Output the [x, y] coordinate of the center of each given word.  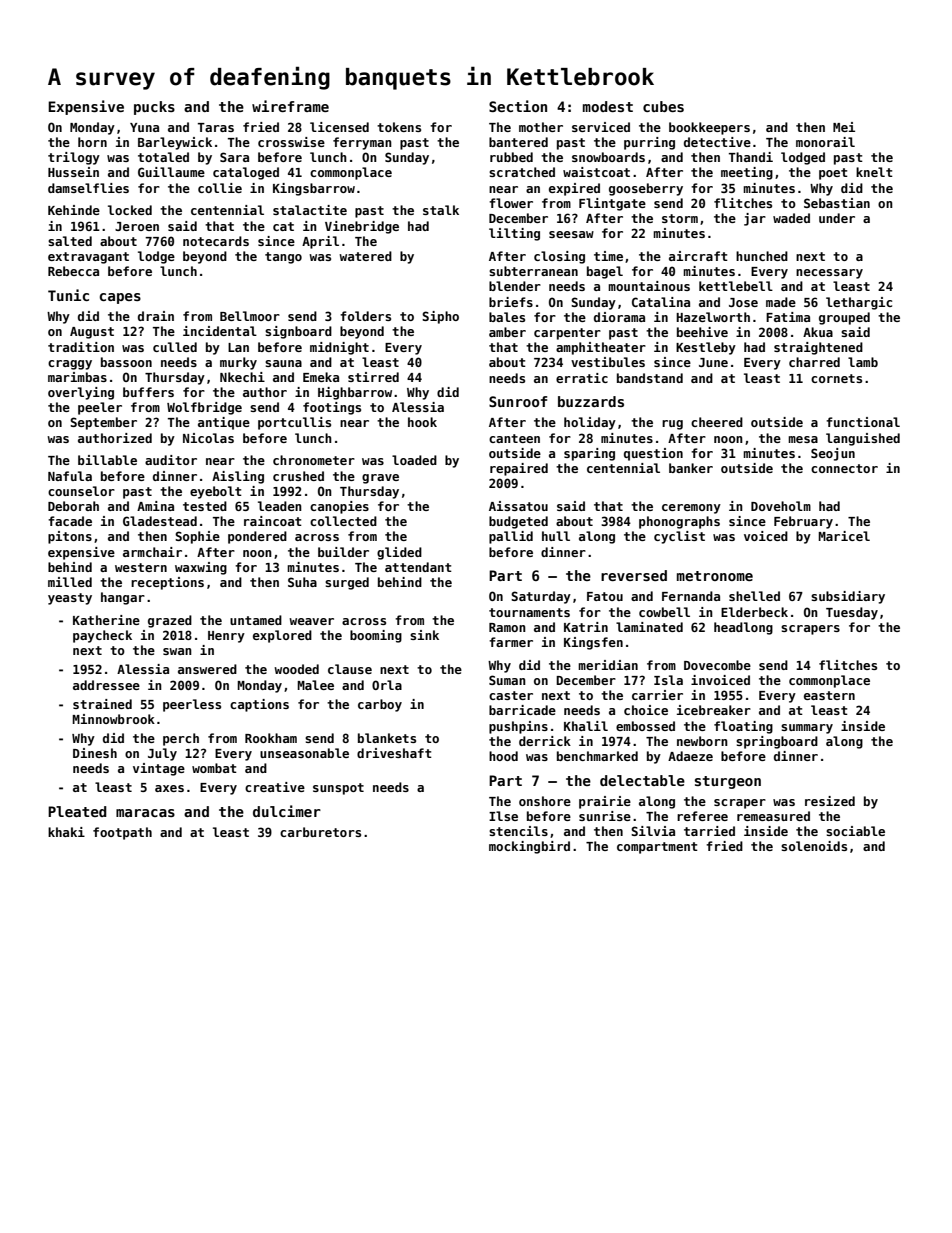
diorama [619, 317]
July [162, 754]
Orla [387, 685]
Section [518, 106]
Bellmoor [250, 316]
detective [717, 142]
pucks [154, 108]
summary [807, 729]
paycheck [102, 636]
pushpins [518, 727]
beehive [702, 332]
